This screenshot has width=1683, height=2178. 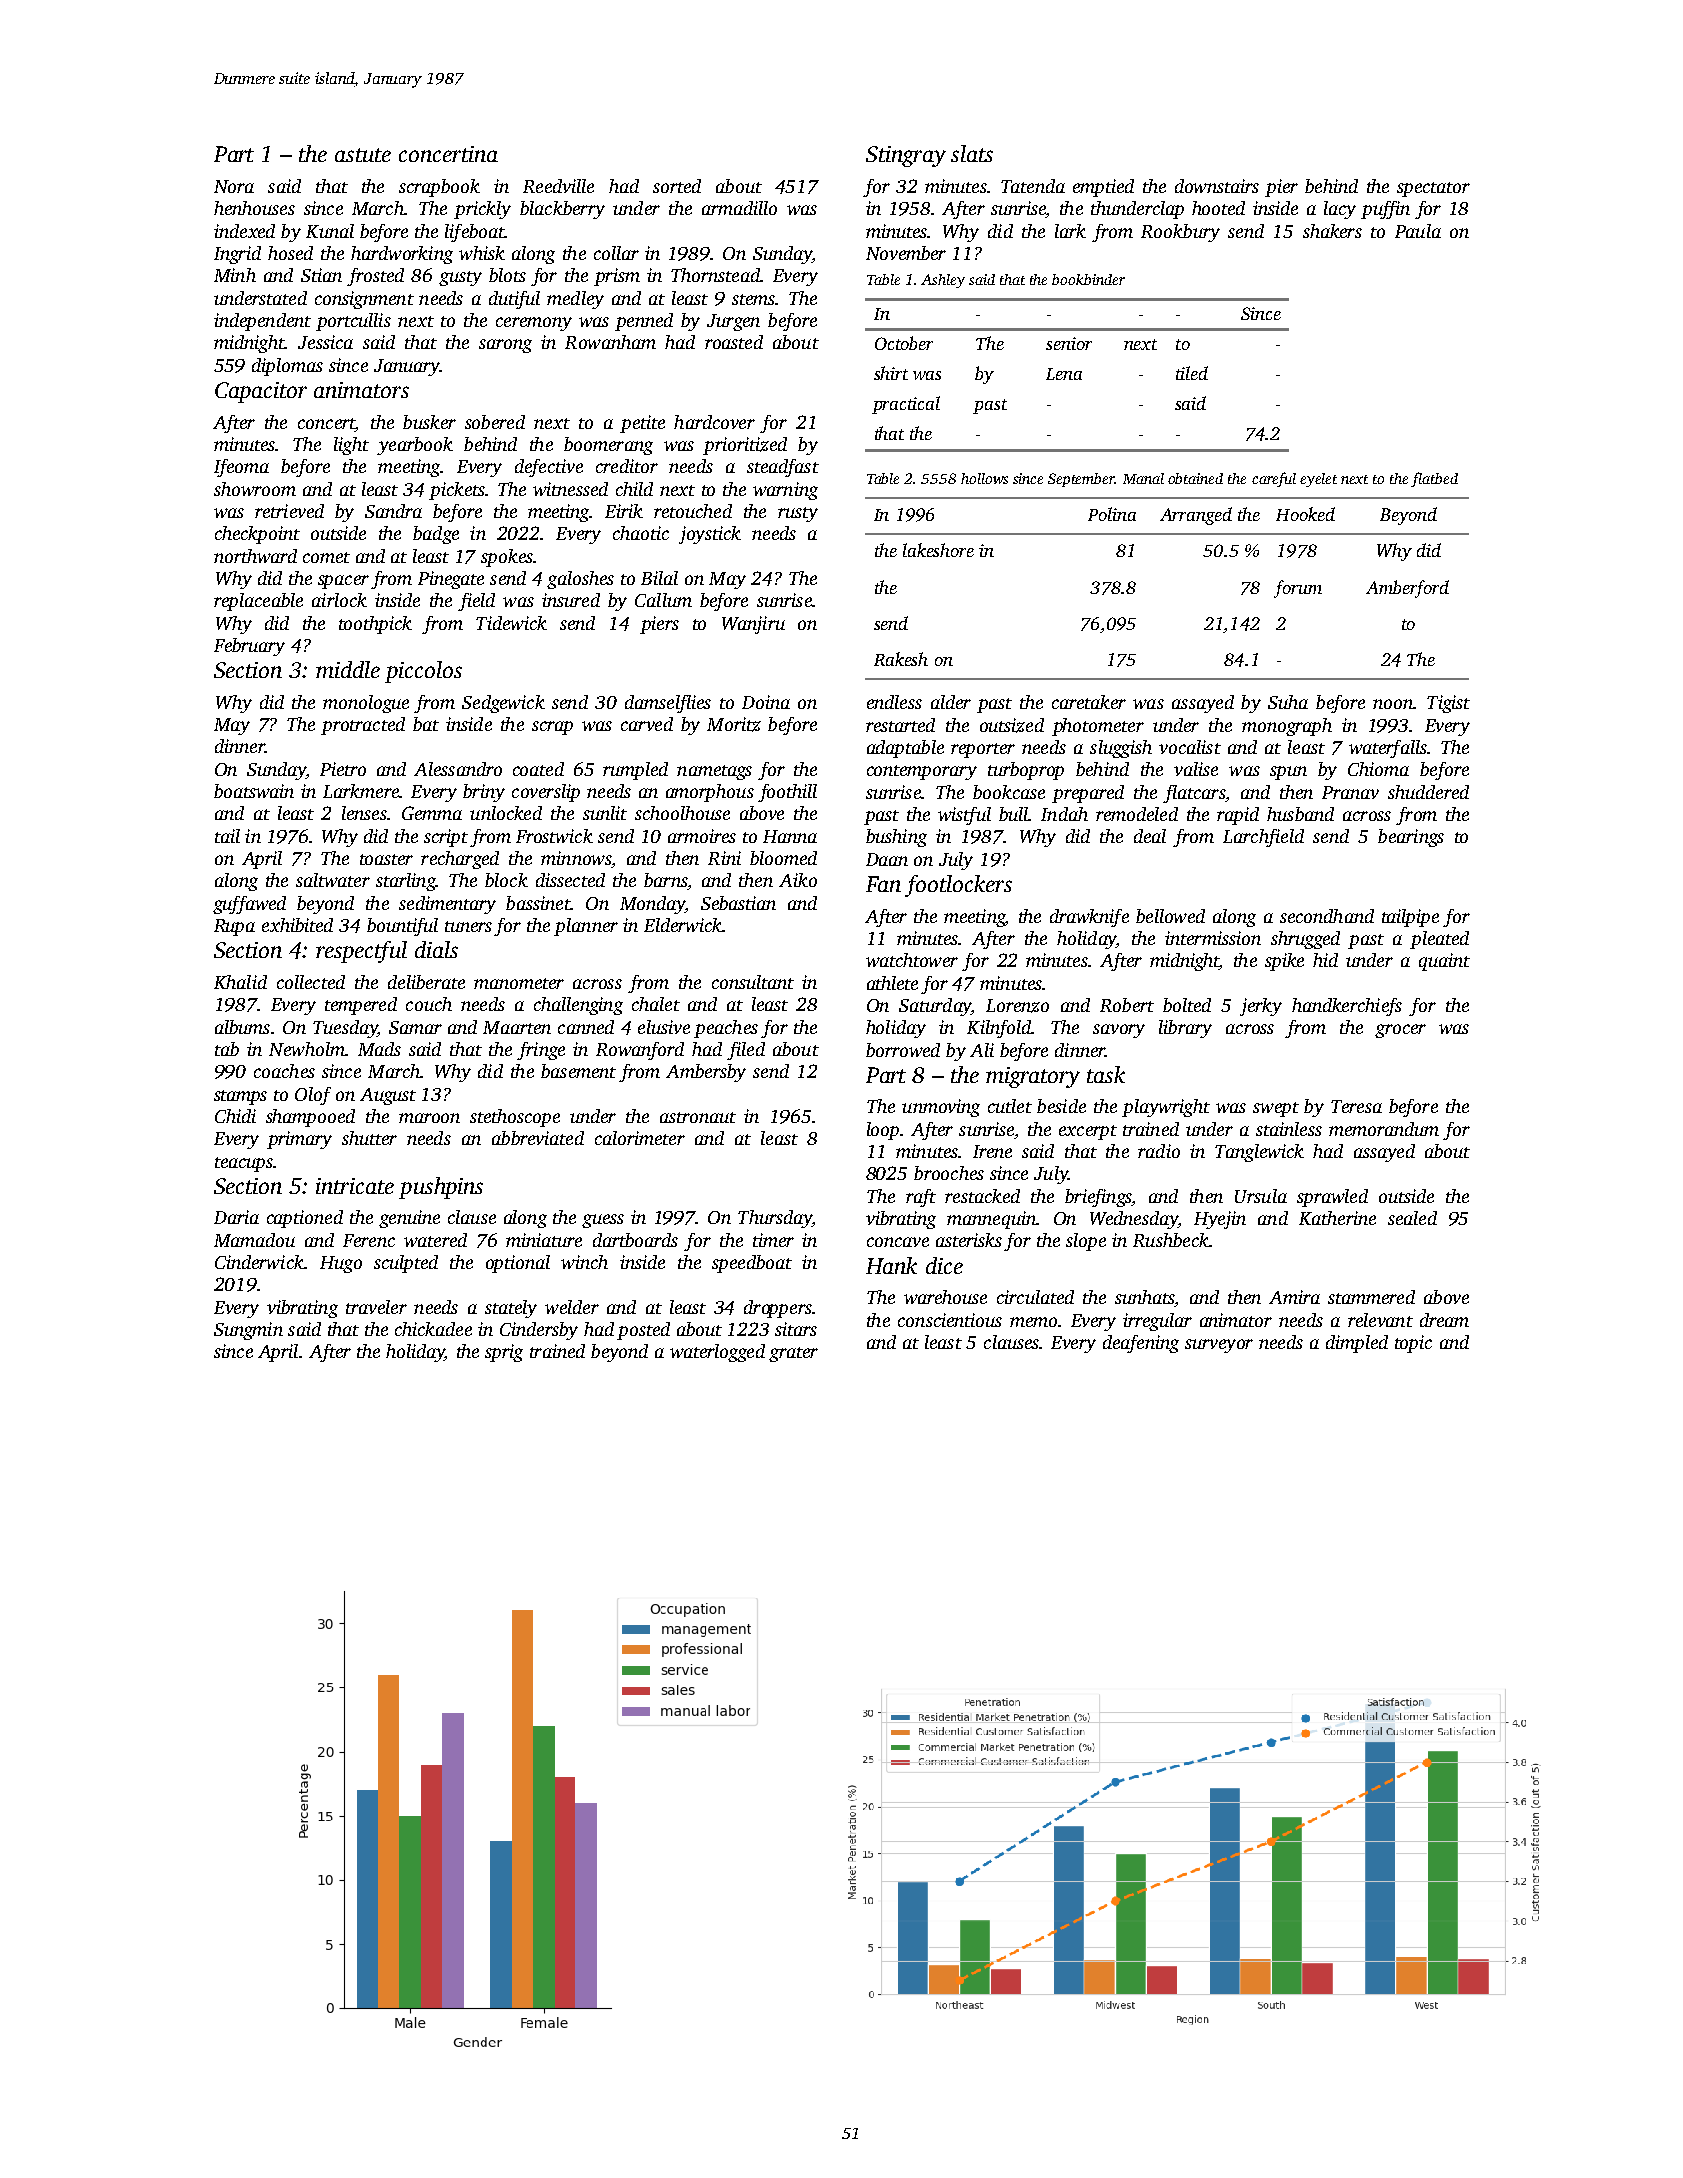 What do you see at coordinates (901, 659) in the screenshot?
I see `Rakesh` at bounding box center [901, 659].
